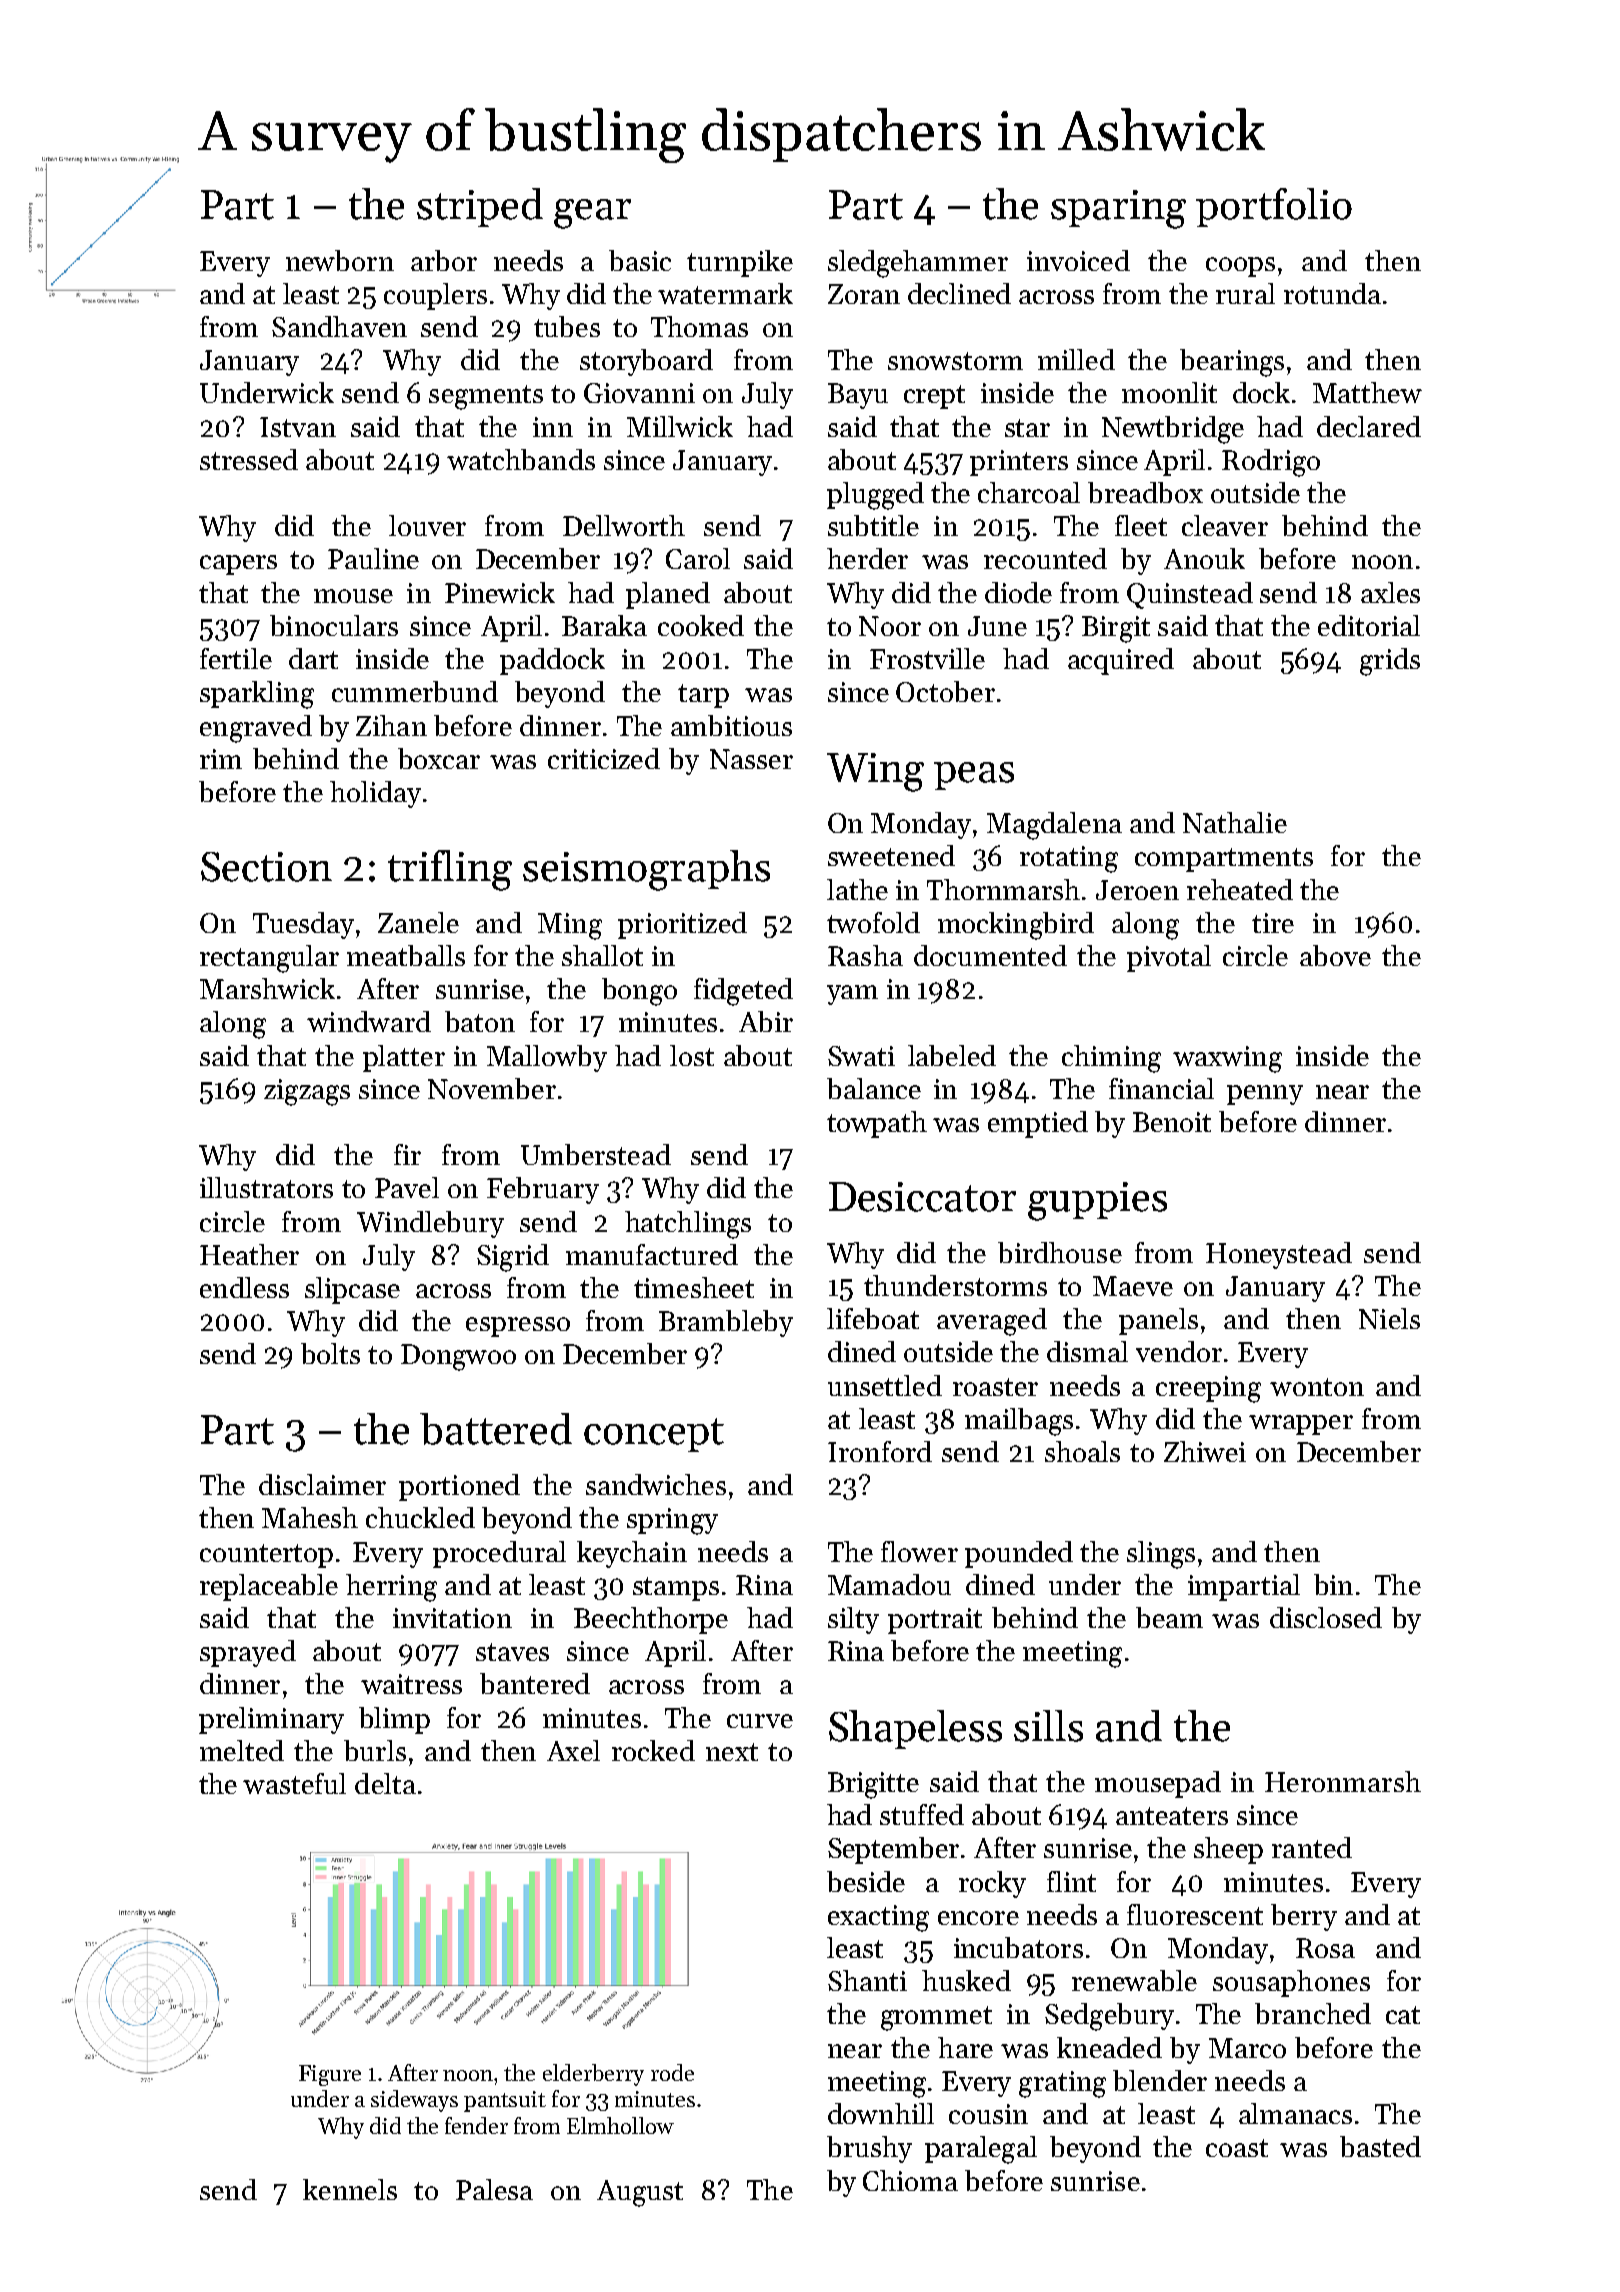 This document has height=2292, width=1620. What do you see at coordinates (1038, 1124) in the document?
I see `emptied` at bounding box center [1038, 1124].
